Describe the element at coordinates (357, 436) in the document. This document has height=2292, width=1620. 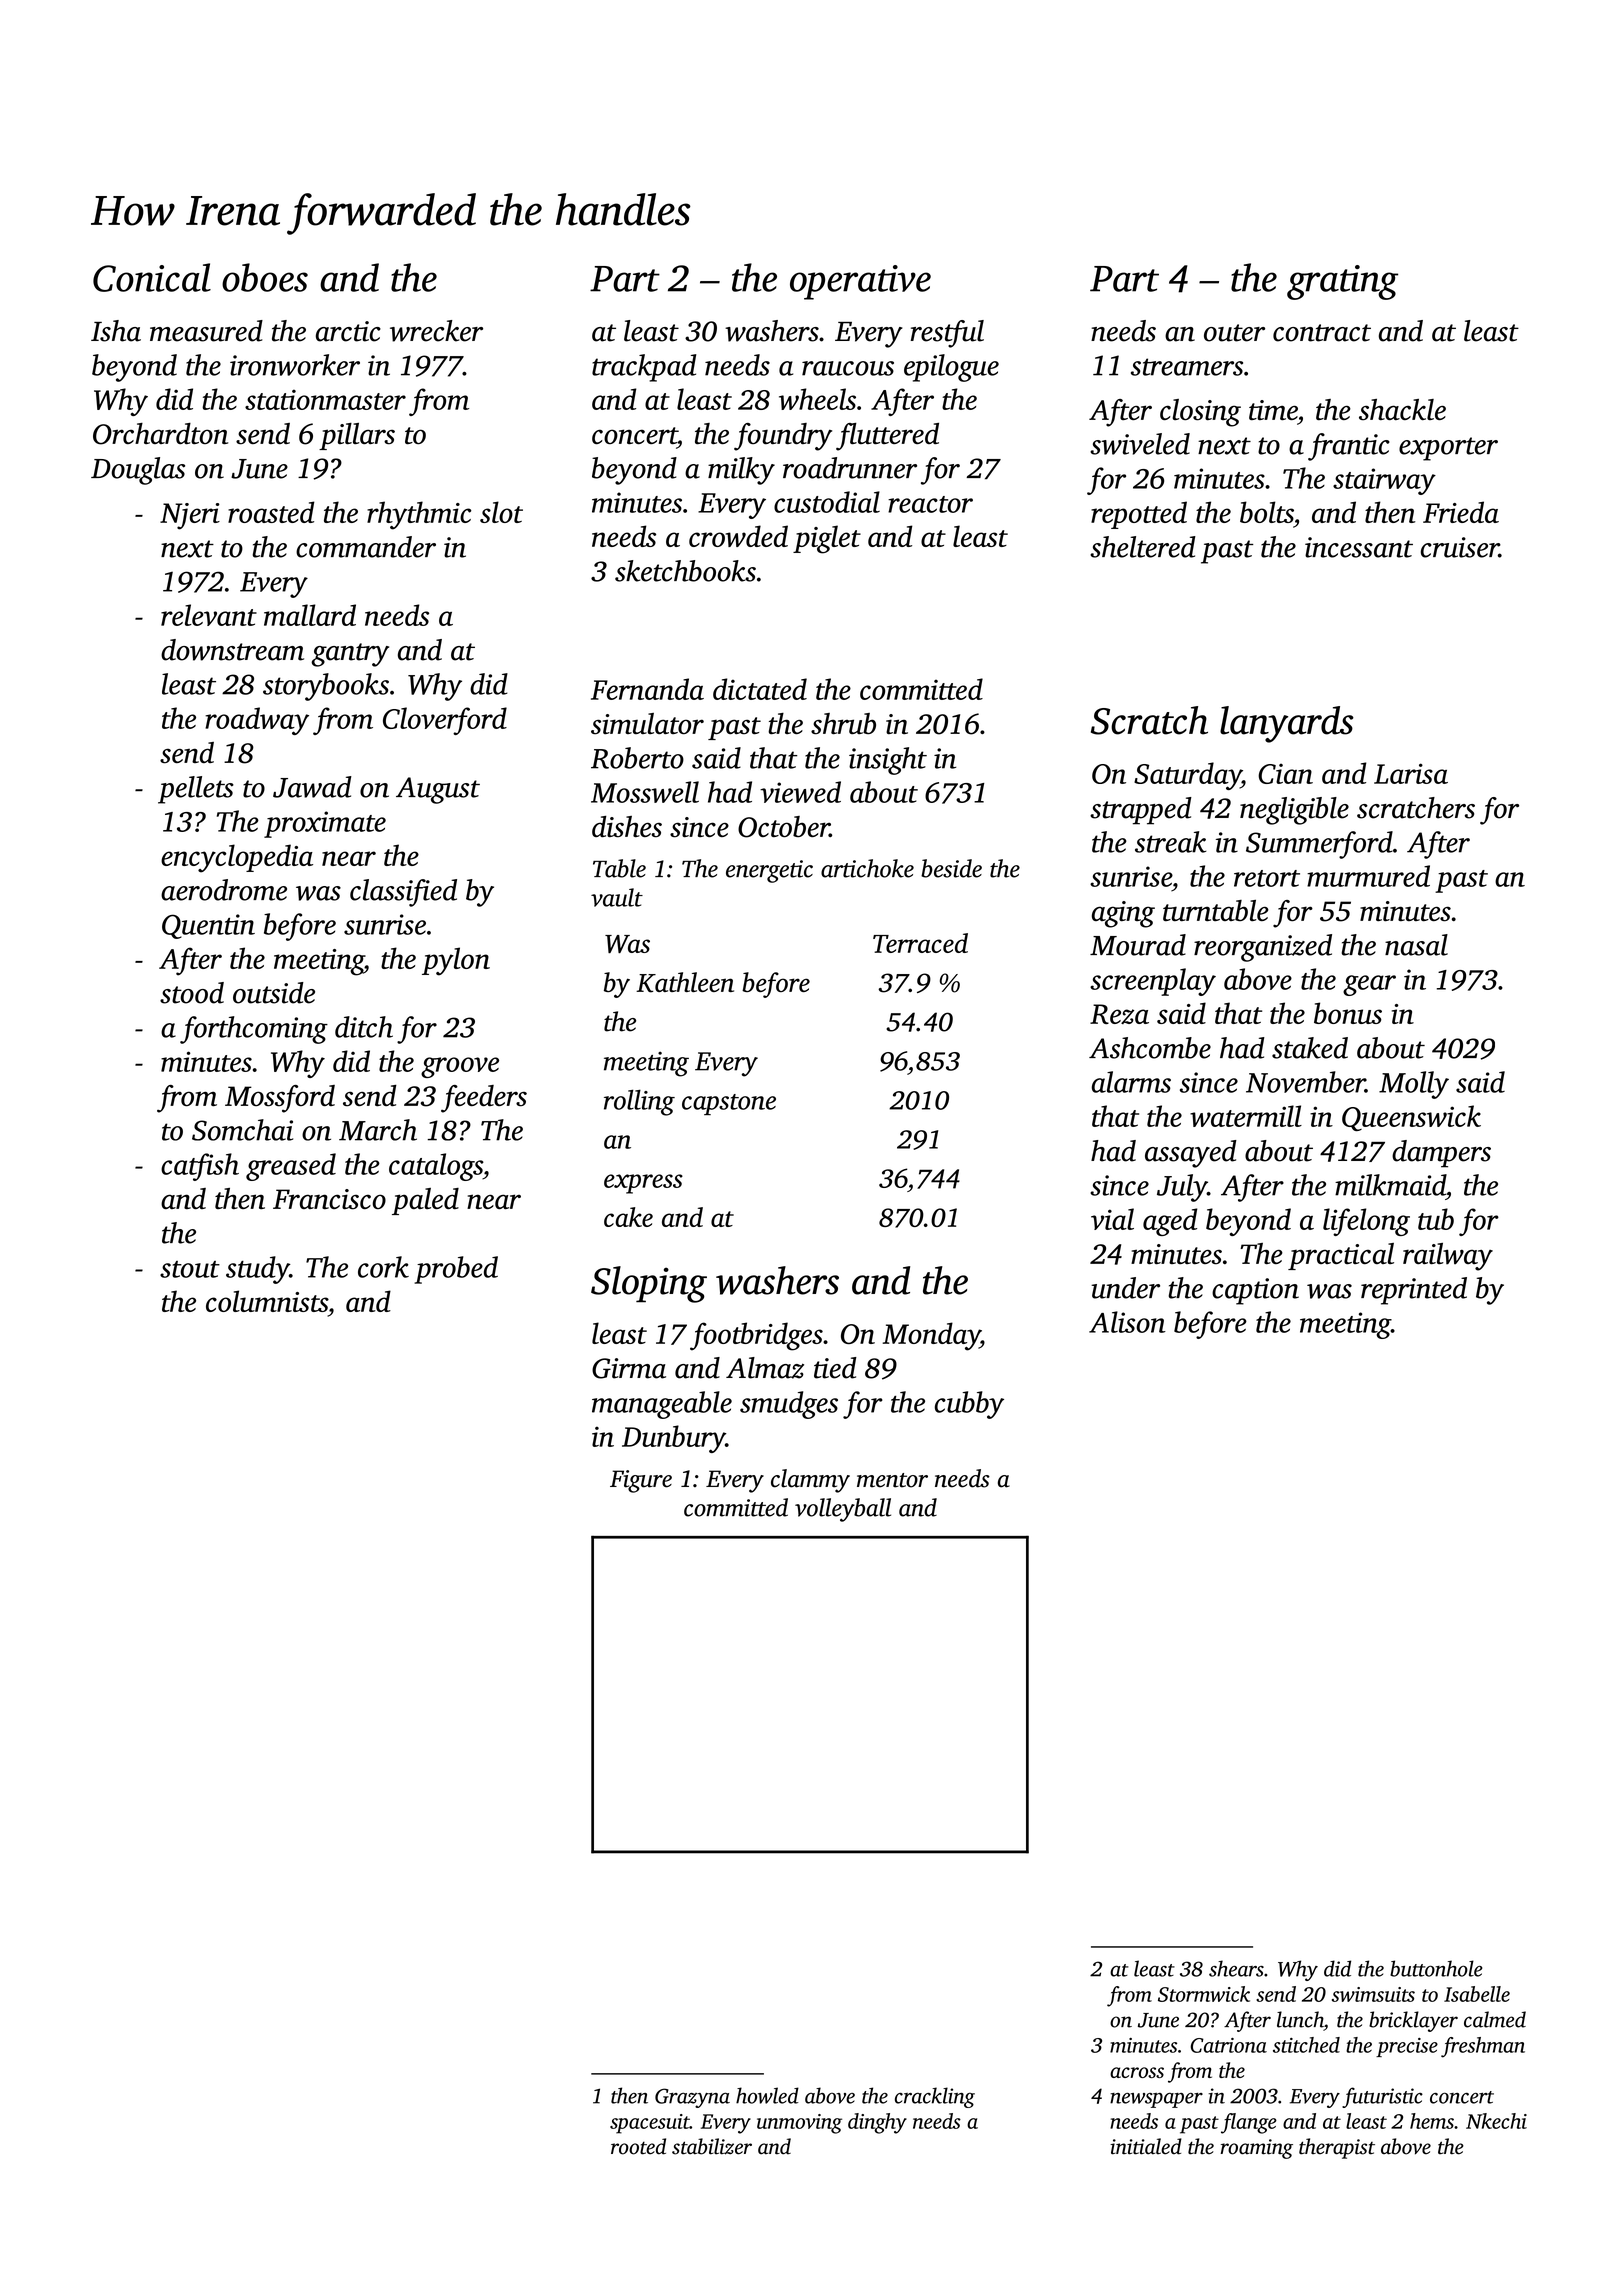
I see `pillars` at that location.
